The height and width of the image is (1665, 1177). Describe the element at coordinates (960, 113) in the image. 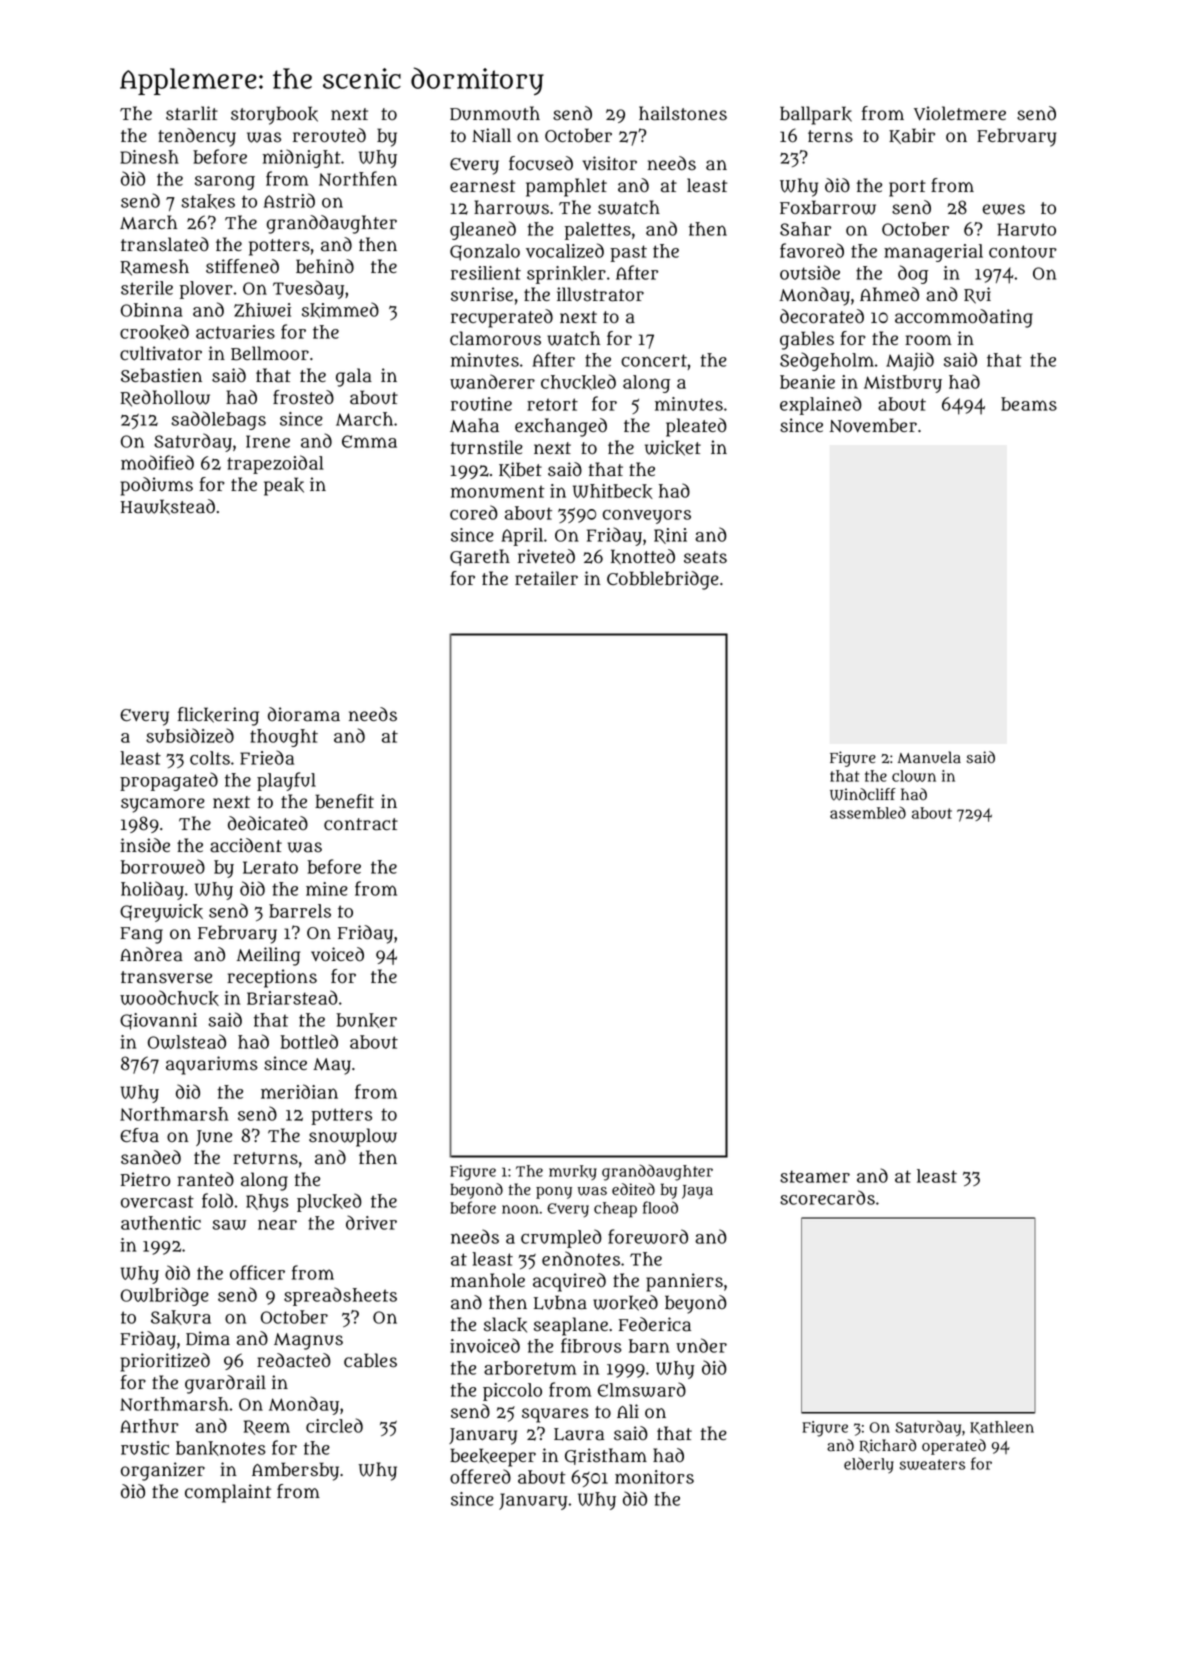

I see `Violetmere` at that location.
